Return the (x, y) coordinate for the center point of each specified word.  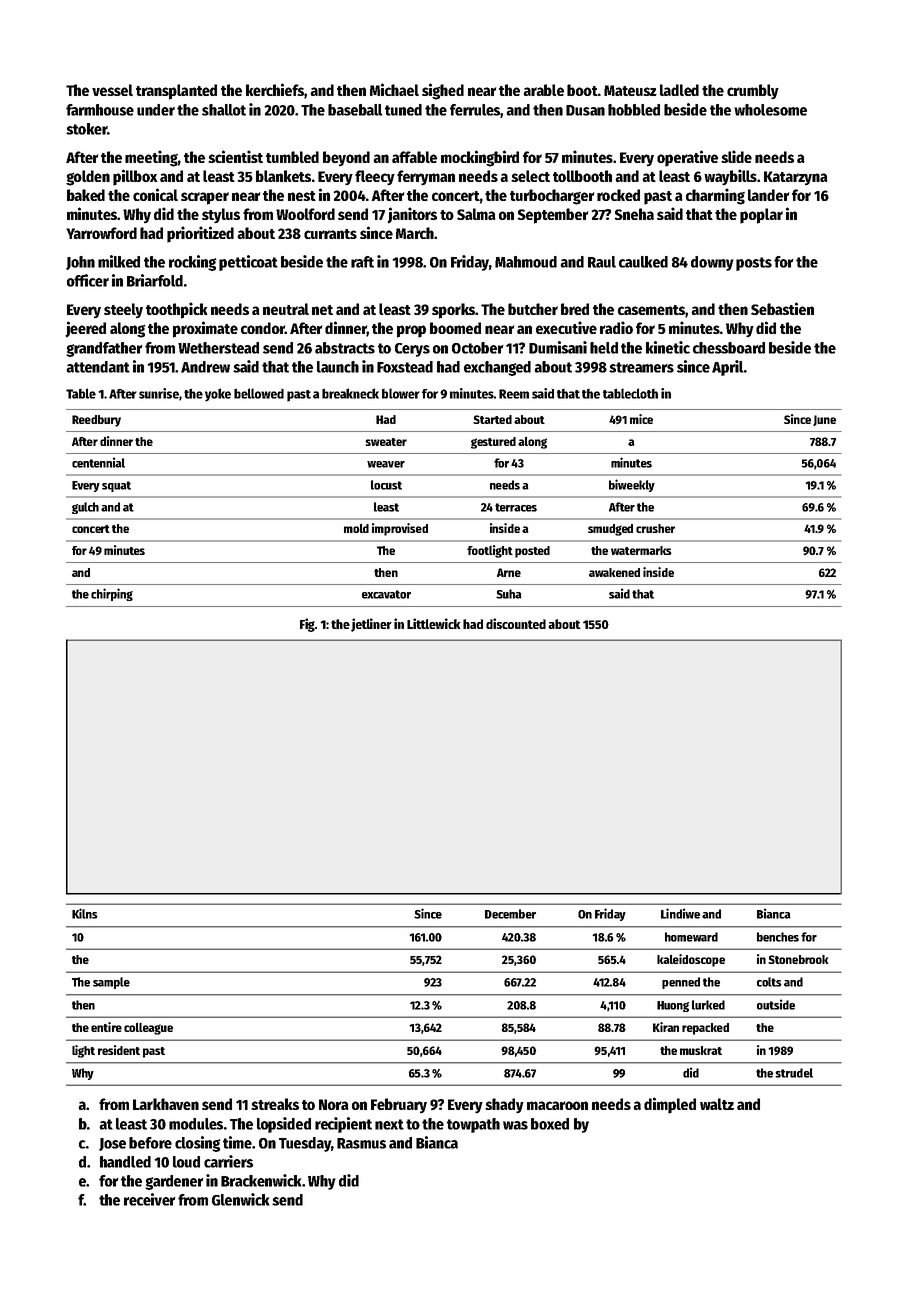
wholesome (770, 110)
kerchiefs (275, 89)
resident (119, 1050)
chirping (112, 594)
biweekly (632, 485)
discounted (516, 623)
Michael (394, 89)
